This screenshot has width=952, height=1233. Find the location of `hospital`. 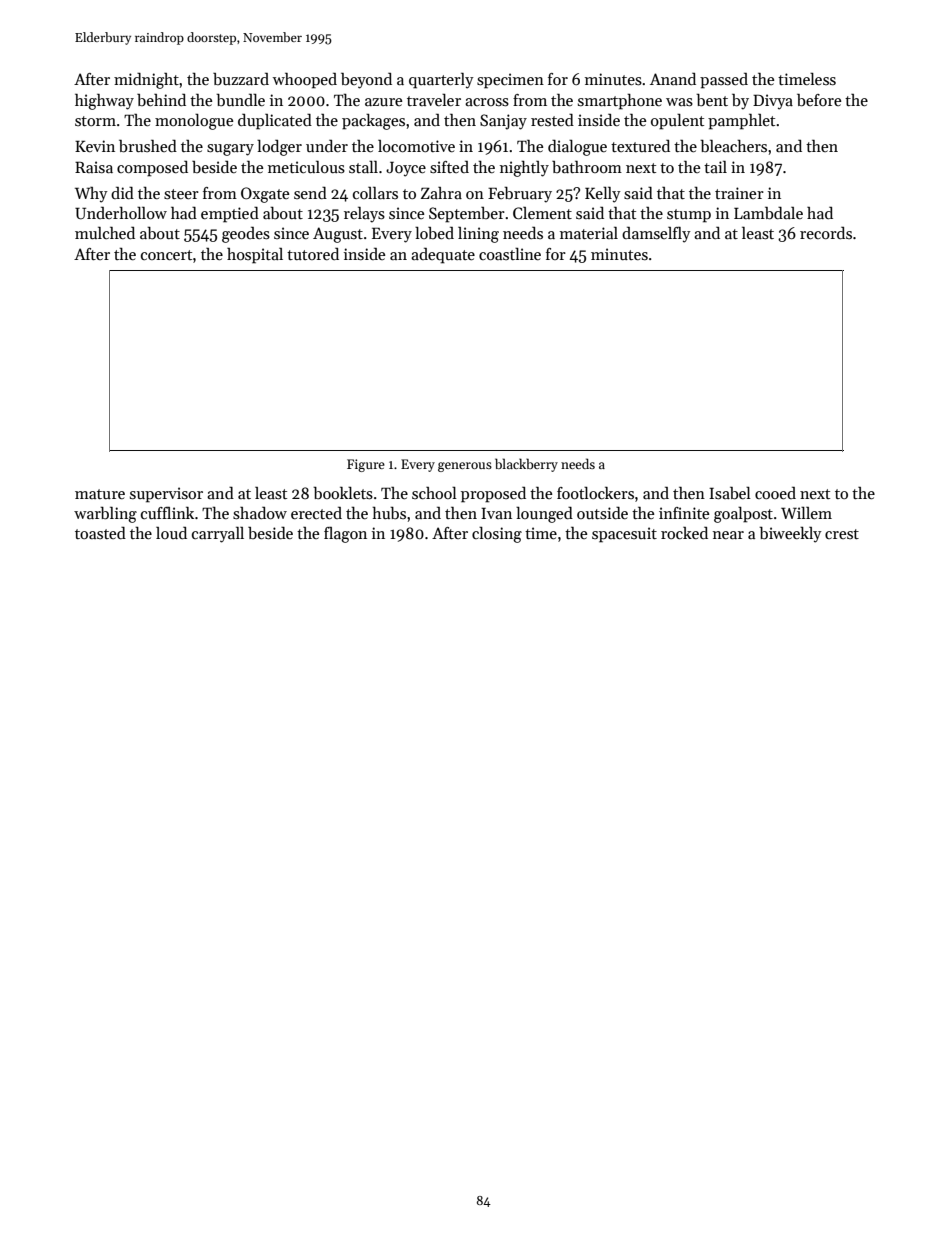

hospital is located at coordinates (255, 255).
